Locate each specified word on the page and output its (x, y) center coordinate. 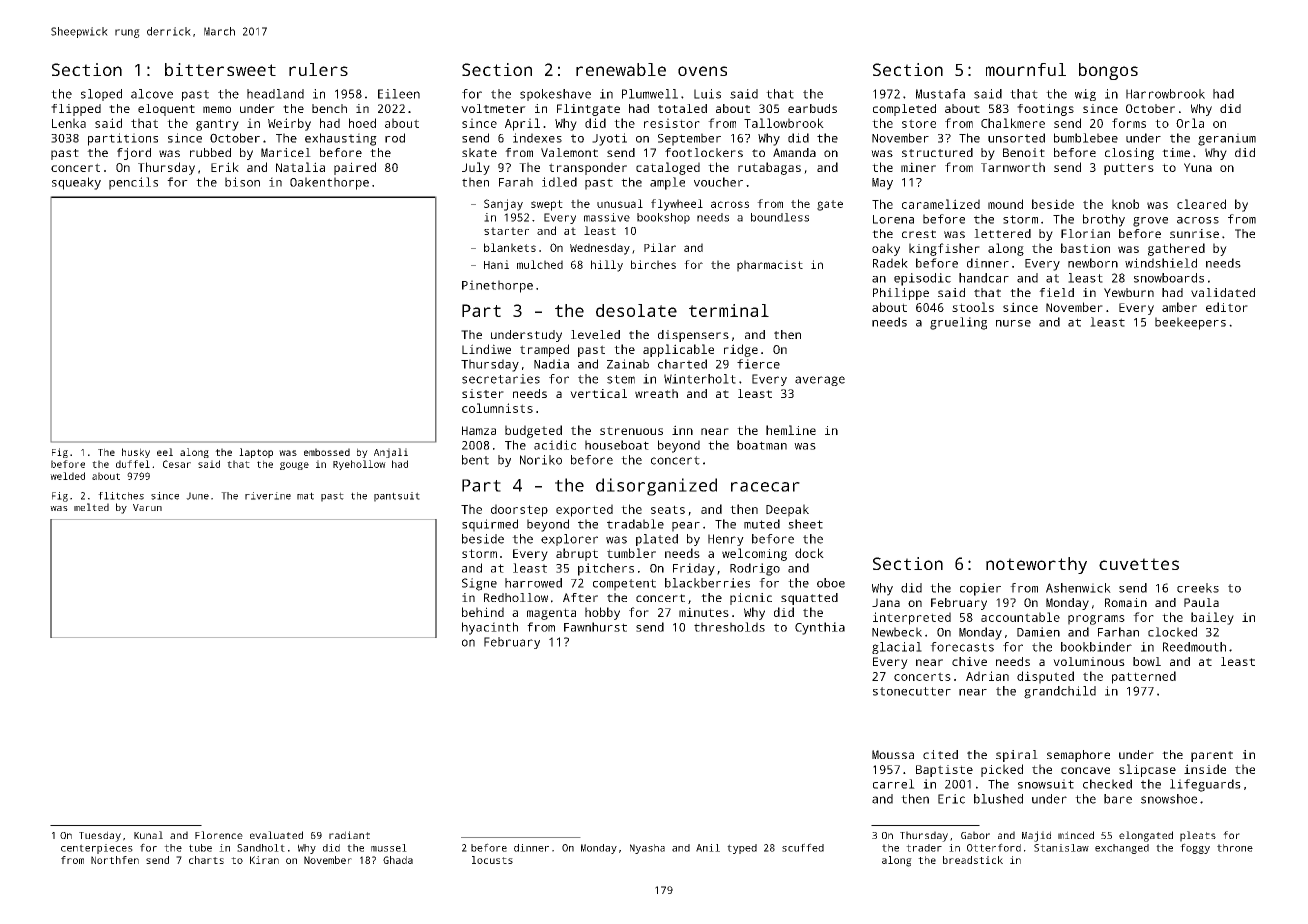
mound (1005, 204)
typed (742, 849)
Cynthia (820, 628)
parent (1212, 756)
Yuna (1198, 167)
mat (305, 496)
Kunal (148, 835)
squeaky (76, 183)
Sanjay (503, 205)
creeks (1198, 588)
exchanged (1122, 849)
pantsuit (397, 497)
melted (91, 507)
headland (275, 94)
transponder (588, 168)
